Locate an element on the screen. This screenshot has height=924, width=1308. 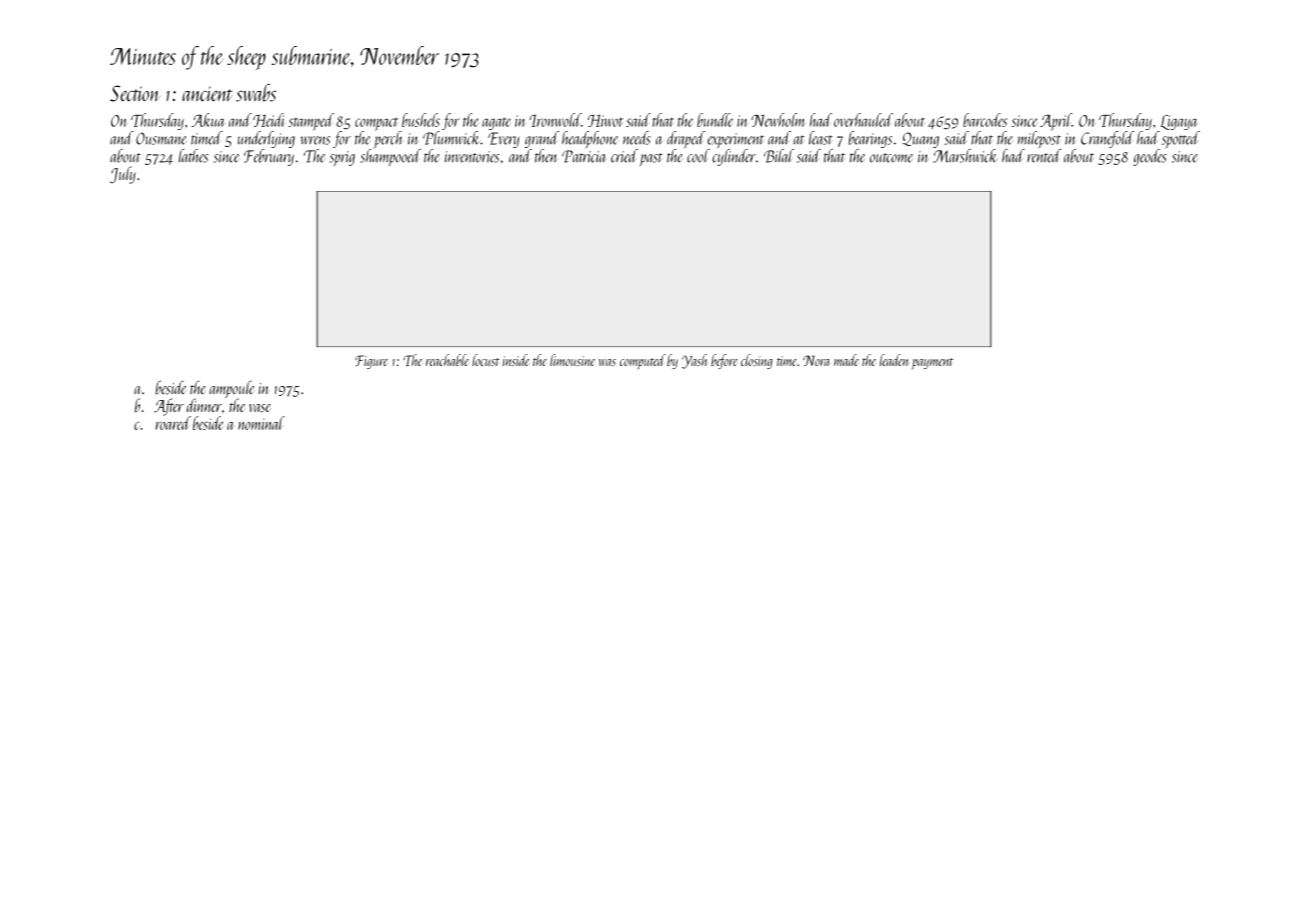
leaden is located at coordinates (894, 360).
